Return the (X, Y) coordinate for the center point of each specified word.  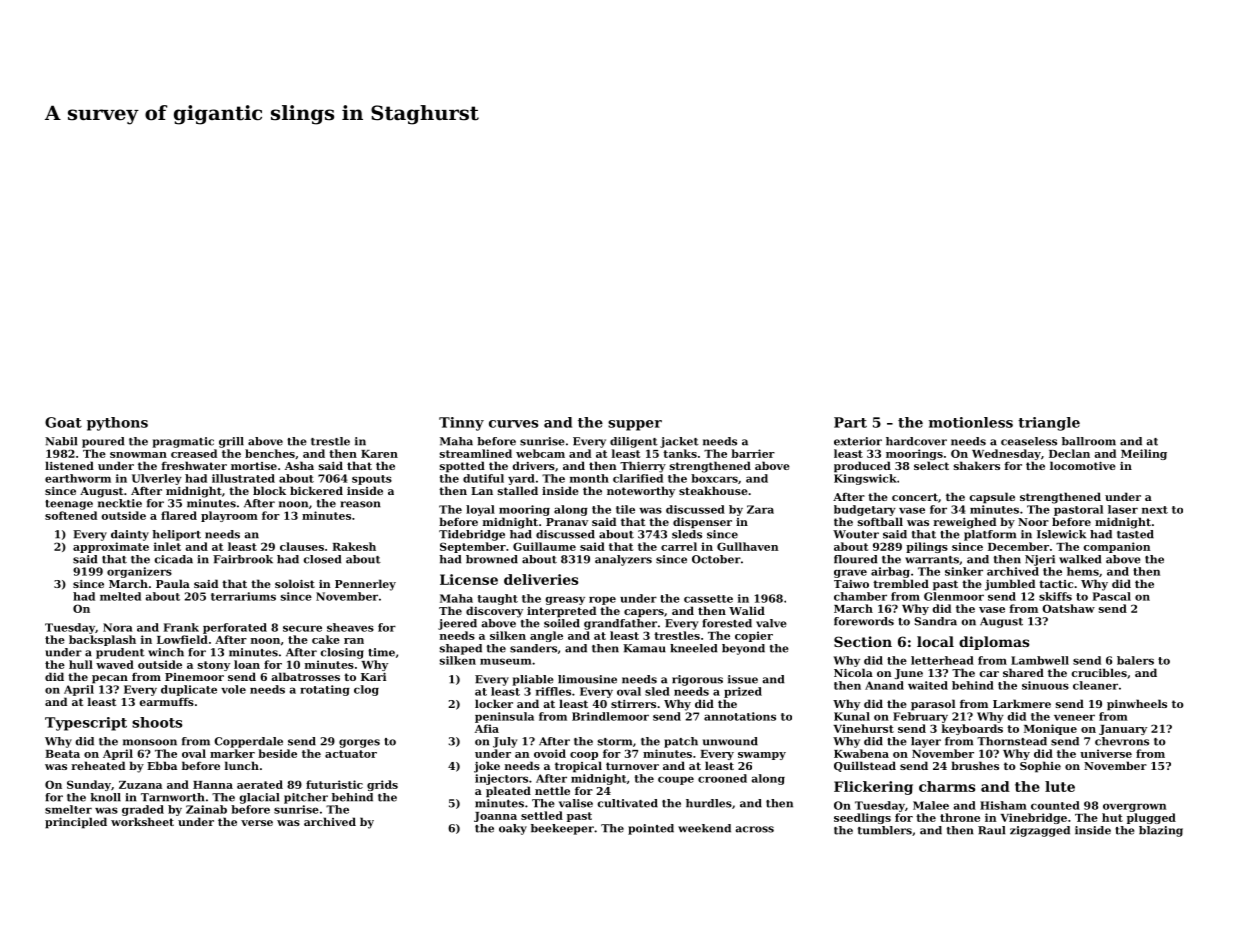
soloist (295, 583)
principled (76, 823)
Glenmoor (954, 596)
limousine (587, 679)
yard (521, 479)
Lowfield (182, 639)
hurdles (709, 803)
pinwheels (1137, 705)
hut (1112, 817)
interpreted (561, 612)
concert (915, 497)
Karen (379, 454)
